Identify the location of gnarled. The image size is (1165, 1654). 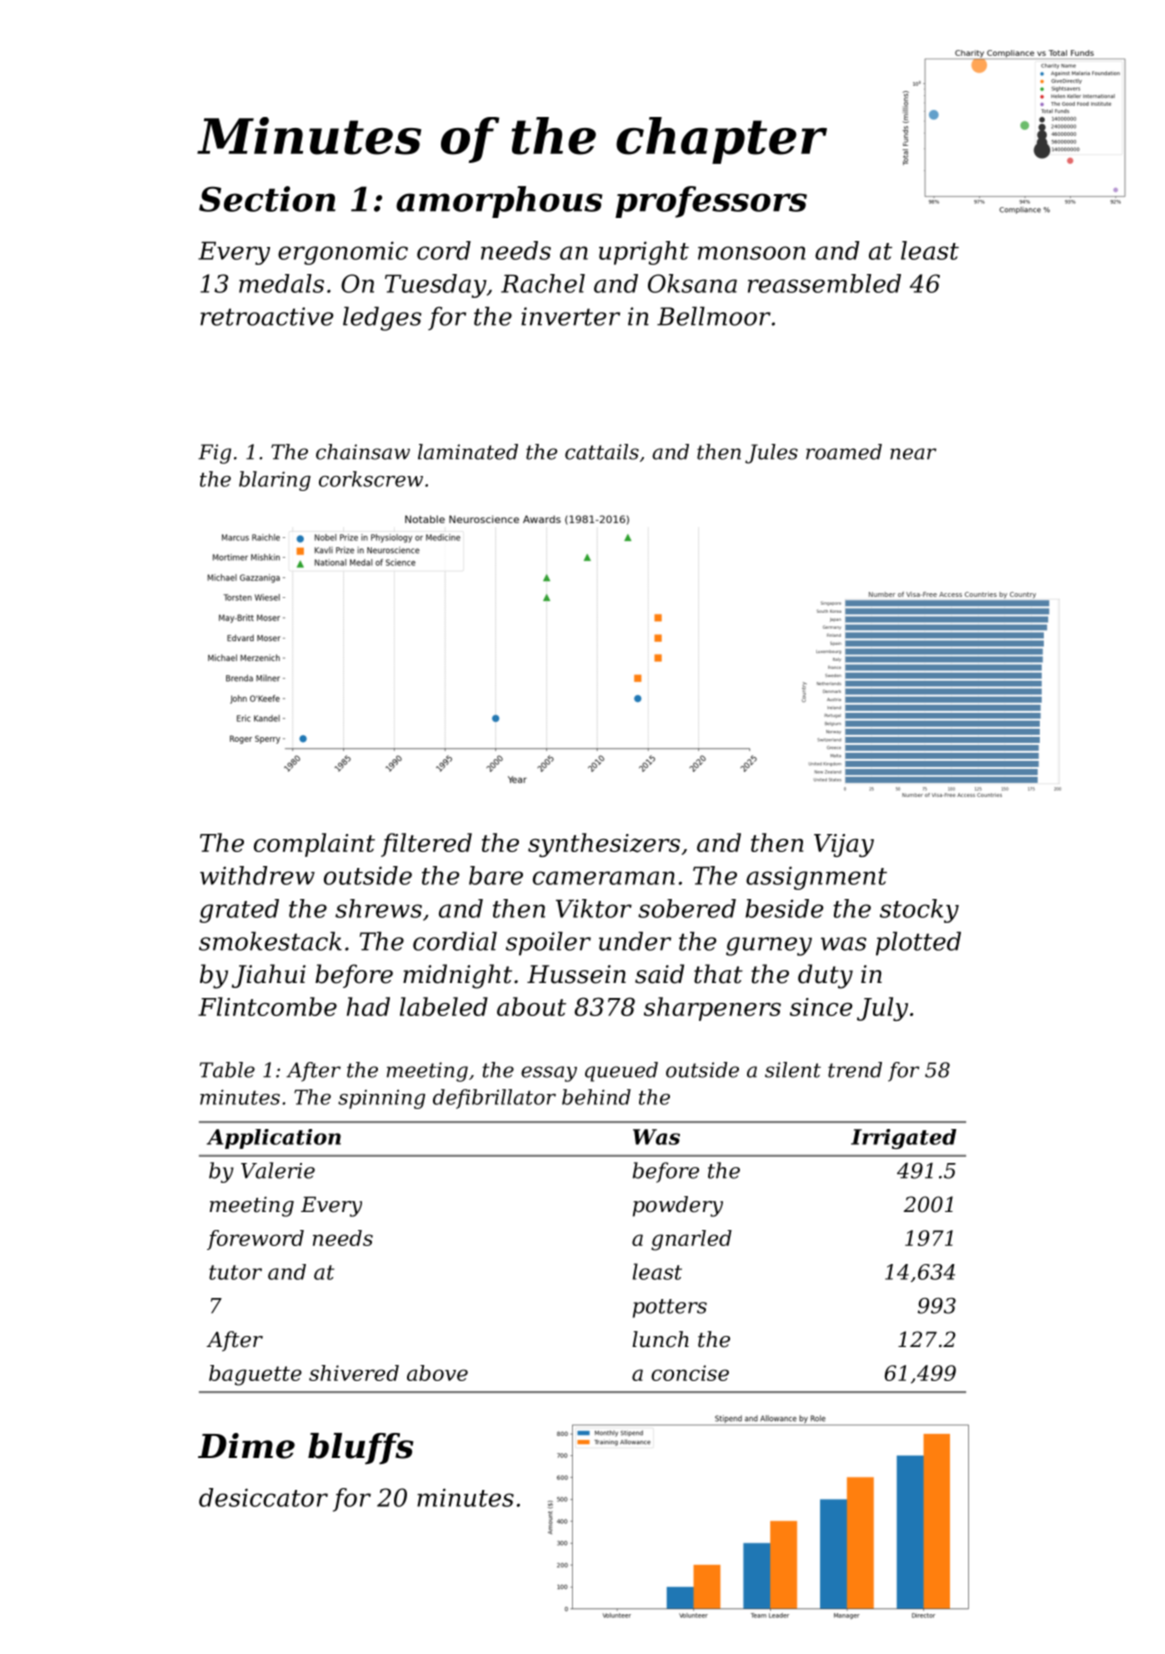
(691, 1240).
